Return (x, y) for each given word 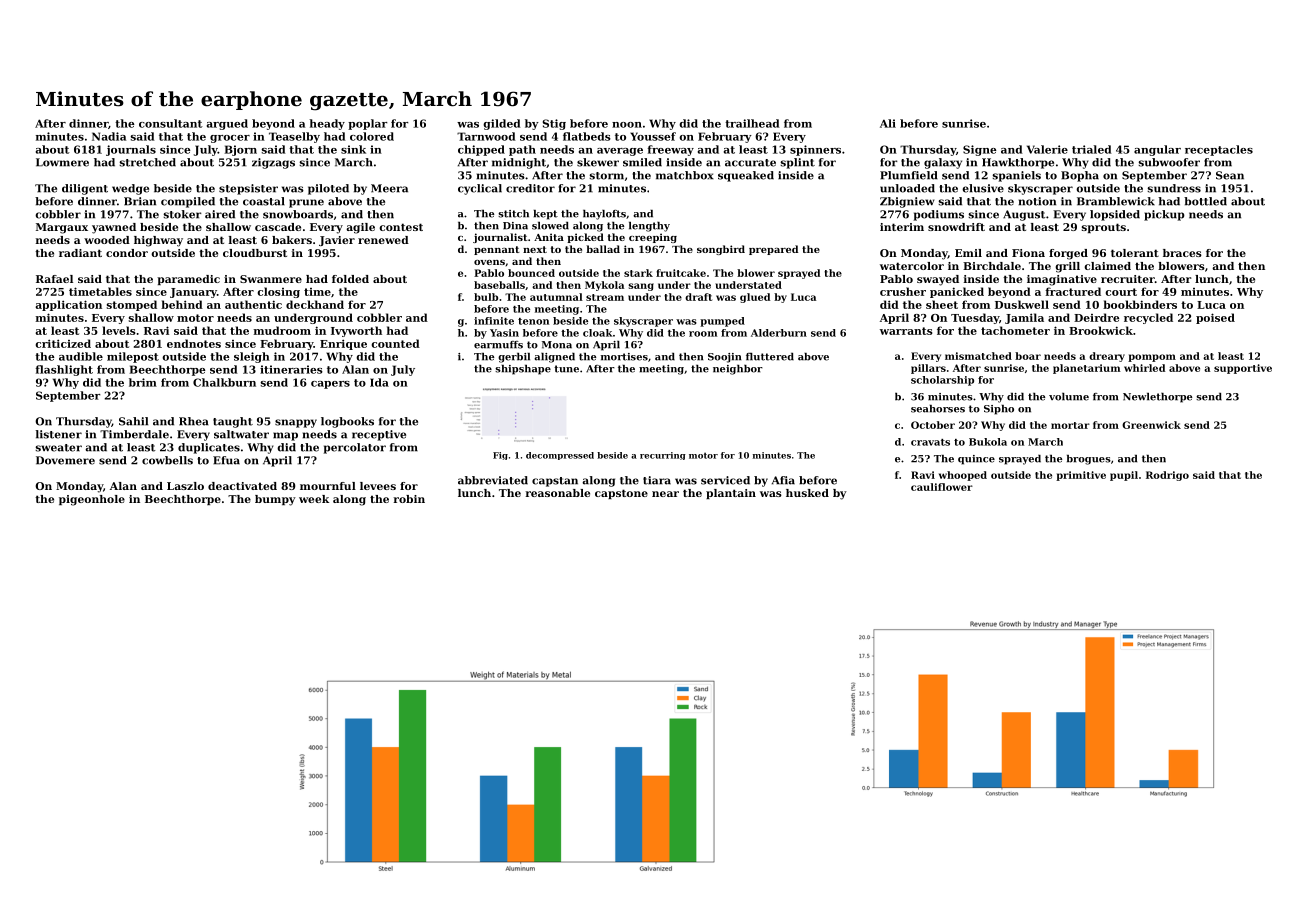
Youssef (653, 136)
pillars (928, 369)
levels (119, 330)
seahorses (938, 409)
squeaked (746, 176)
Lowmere (62, 162)
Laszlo (185, 486)
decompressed (560, 456)
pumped (722, 322)
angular (1157, 150)
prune (306, 203)
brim (143, 382)
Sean (1230, 175)
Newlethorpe (1157, 398)
